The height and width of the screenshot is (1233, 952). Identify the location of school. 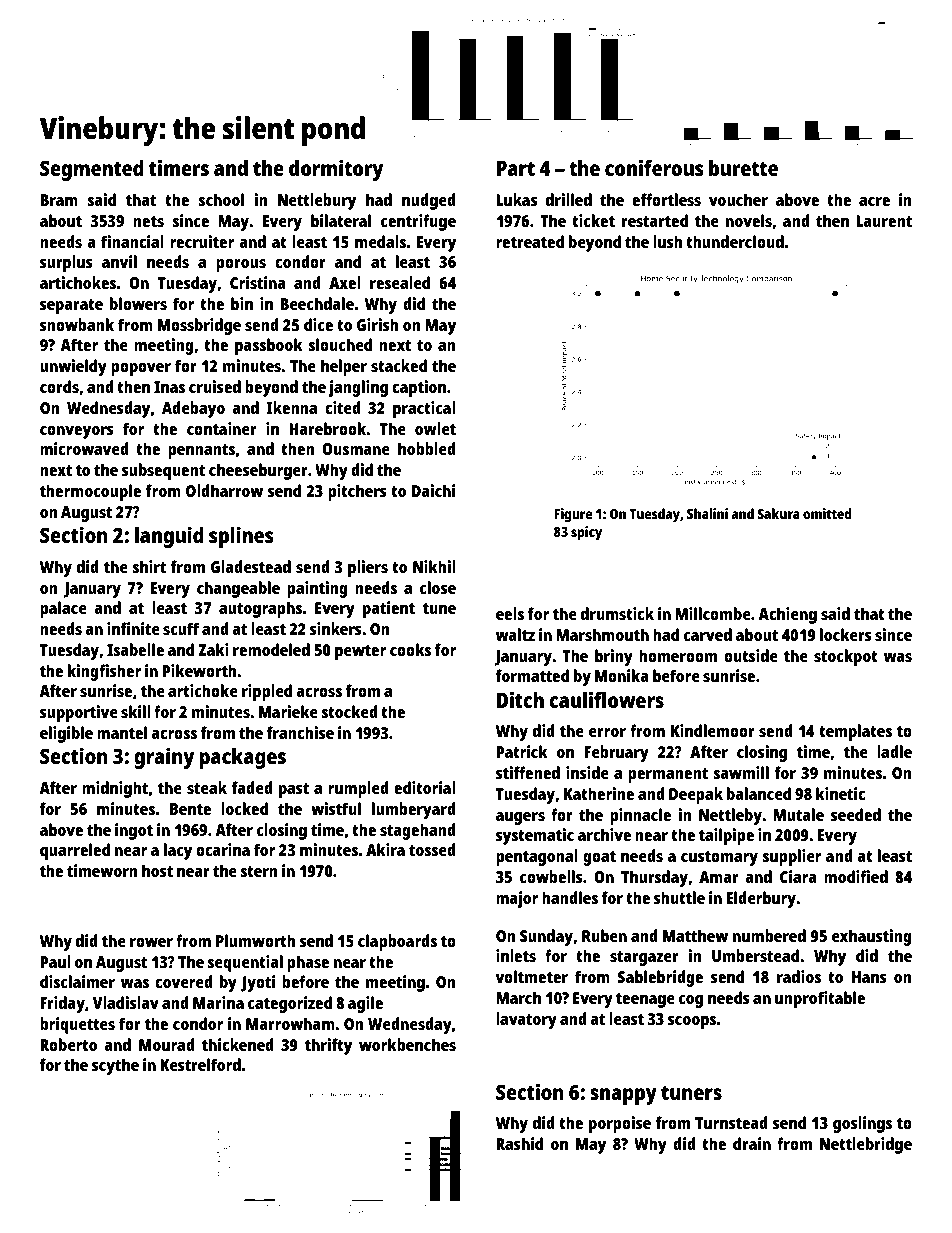
(221, 199).
